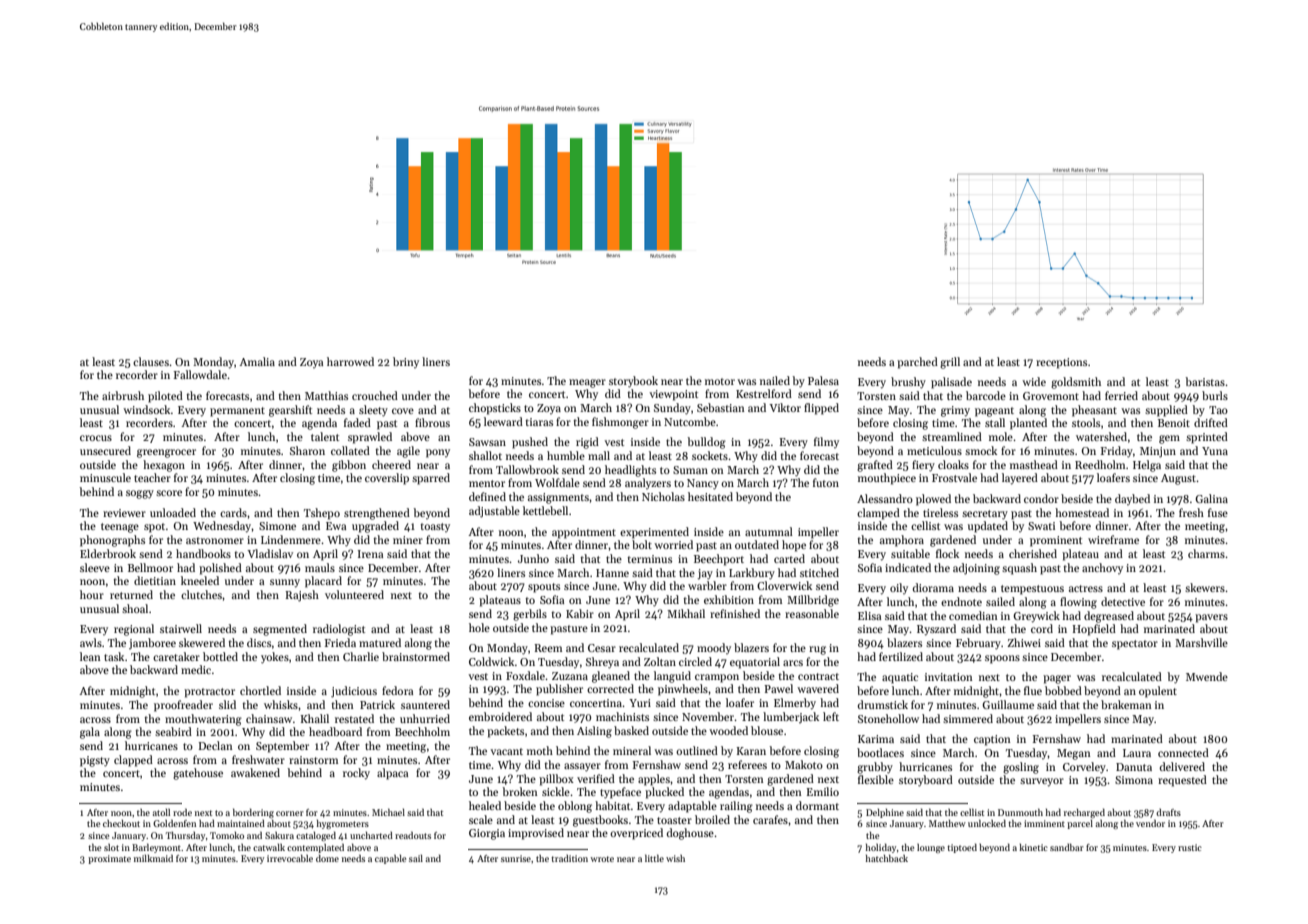 The image size is (1308, 924). I want to click on teenage, so click(120, 528).
